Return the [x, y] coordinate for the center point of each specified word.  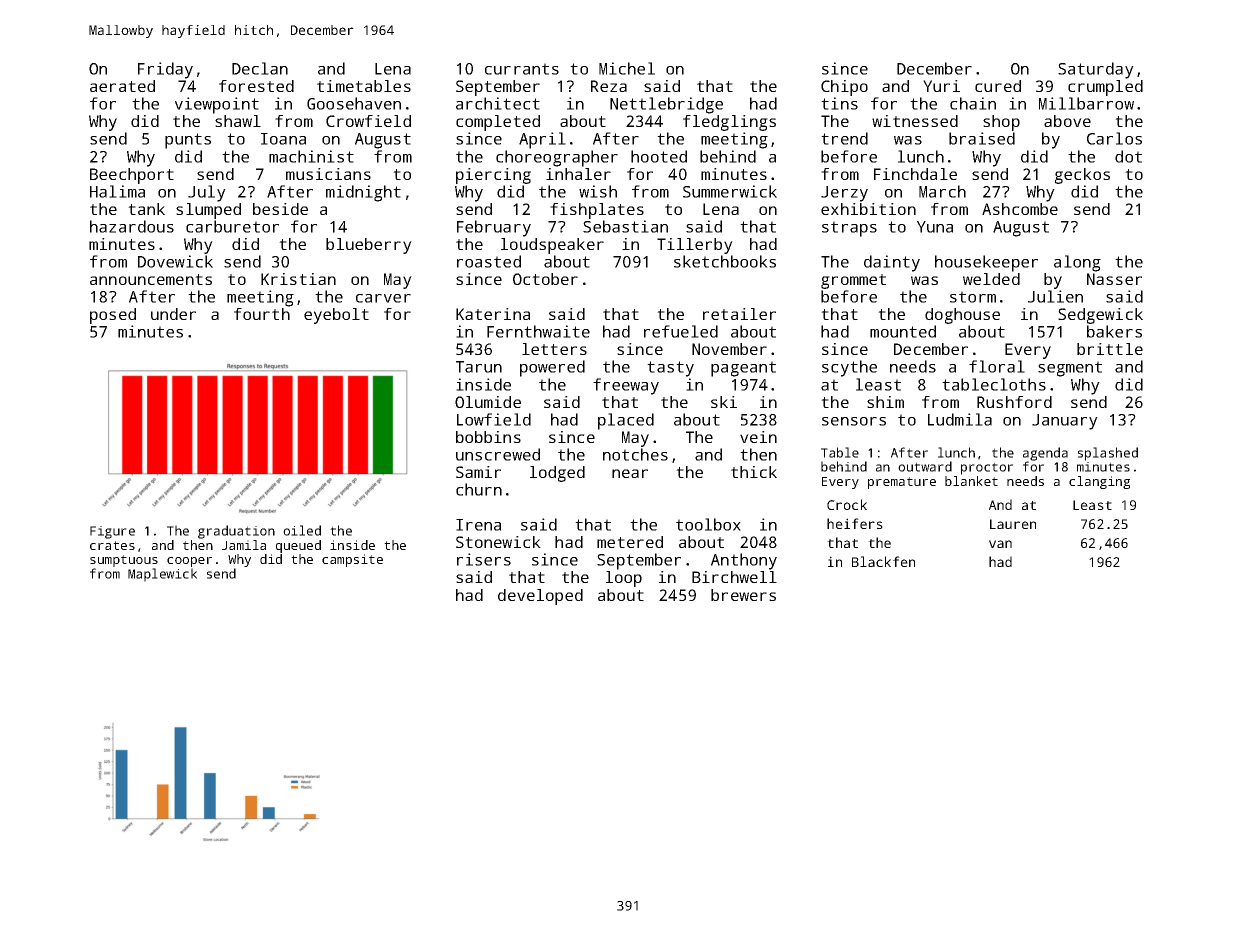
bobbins [488, 437]
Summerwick [730, 191]
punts [188, 141]
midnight [363, 193]
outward [925, 466]
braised [982, 138]
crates [112, 545]
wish [598, 191]
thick [754, 472]
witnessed [915, 121]
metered [630, 542]
